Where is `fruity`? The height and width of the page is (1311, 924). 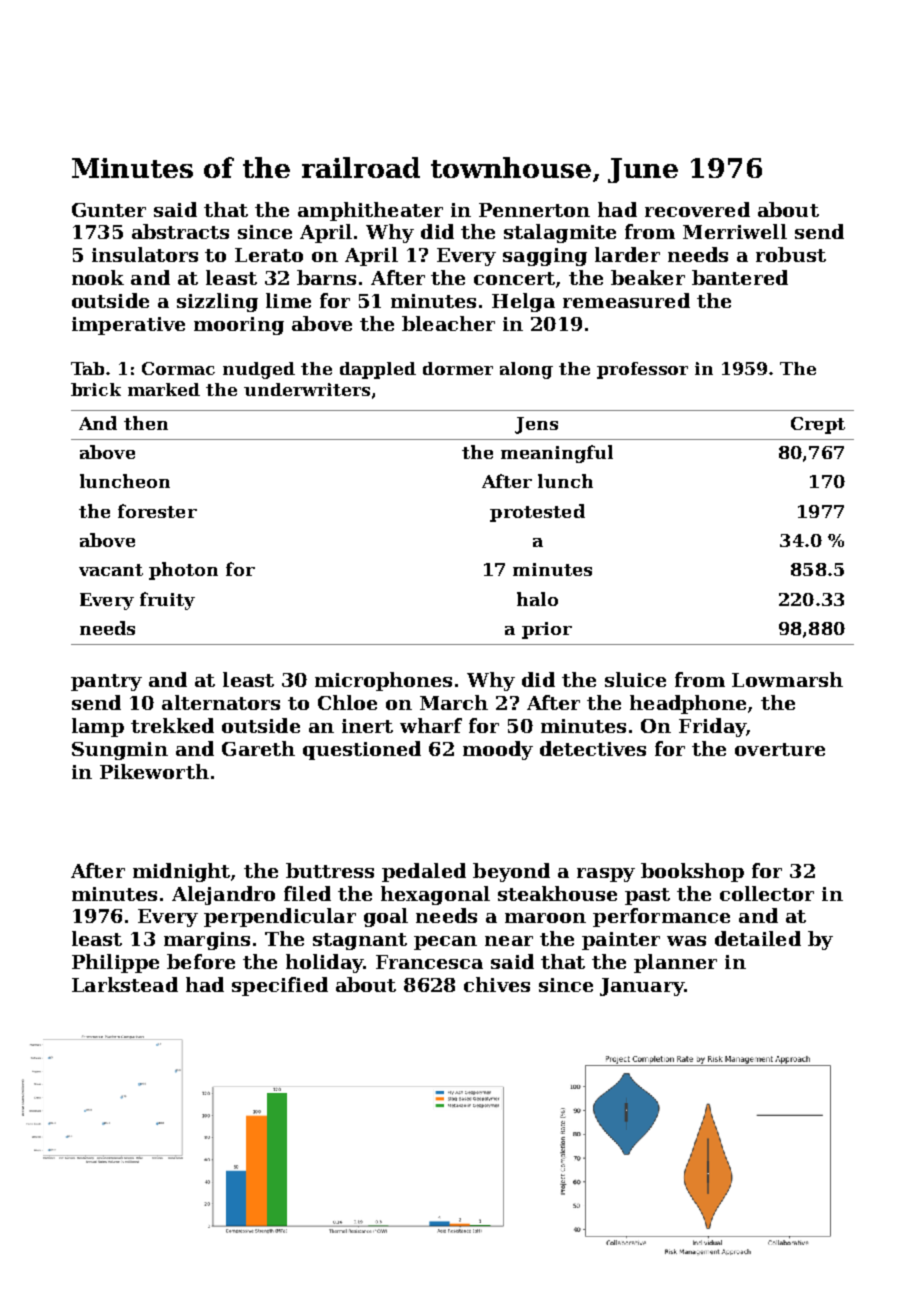 fruity is located at coordinates (167, 601).
